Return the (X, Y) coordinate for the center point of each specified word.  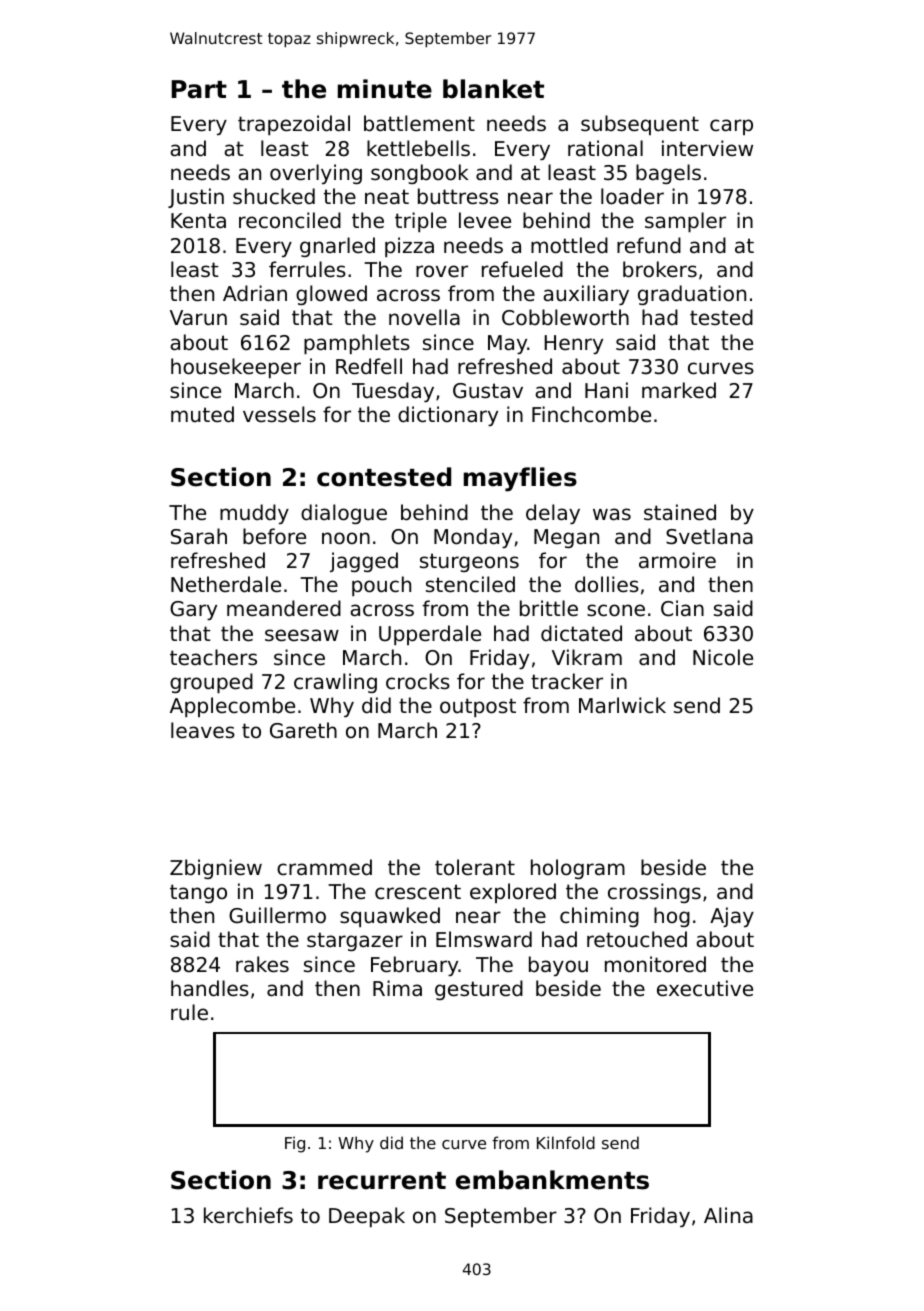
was (612, 514)
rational (605, 148)
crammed (324, 867)
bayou (558, 966)
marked (679, 390)
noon (346, 538)
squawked (390, 917)
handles (210, 988)
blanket (493, 89)
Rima (397, 988)
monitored (655, 964)
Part (199, 89)
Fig (295, 1144)
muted (202, 414)
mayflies (520, 479)
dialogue (344, 514)
